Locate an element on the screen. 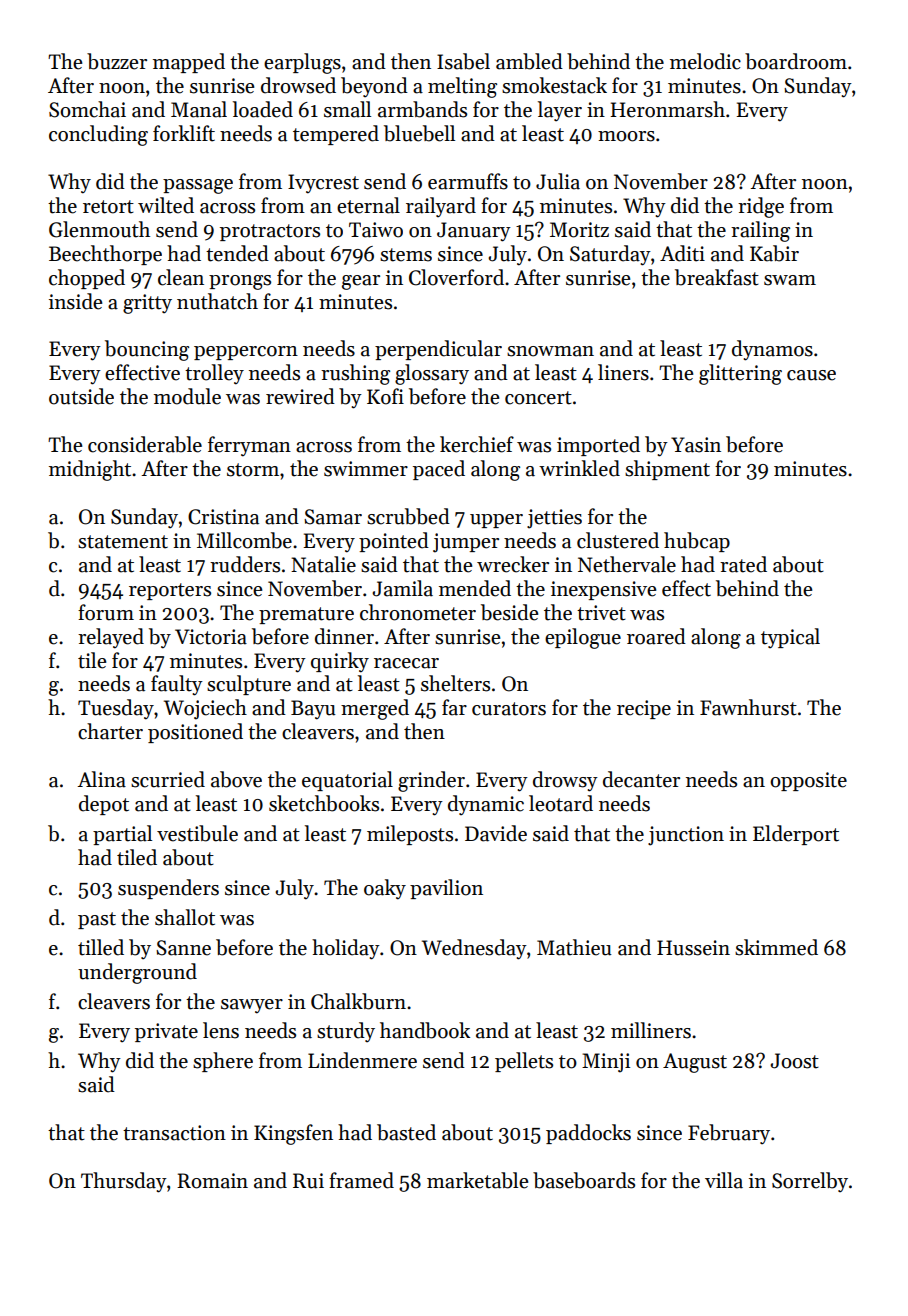 The width and height of the screenshot is (908, 1316). Wednesday is located at coordinates (474, 949).
